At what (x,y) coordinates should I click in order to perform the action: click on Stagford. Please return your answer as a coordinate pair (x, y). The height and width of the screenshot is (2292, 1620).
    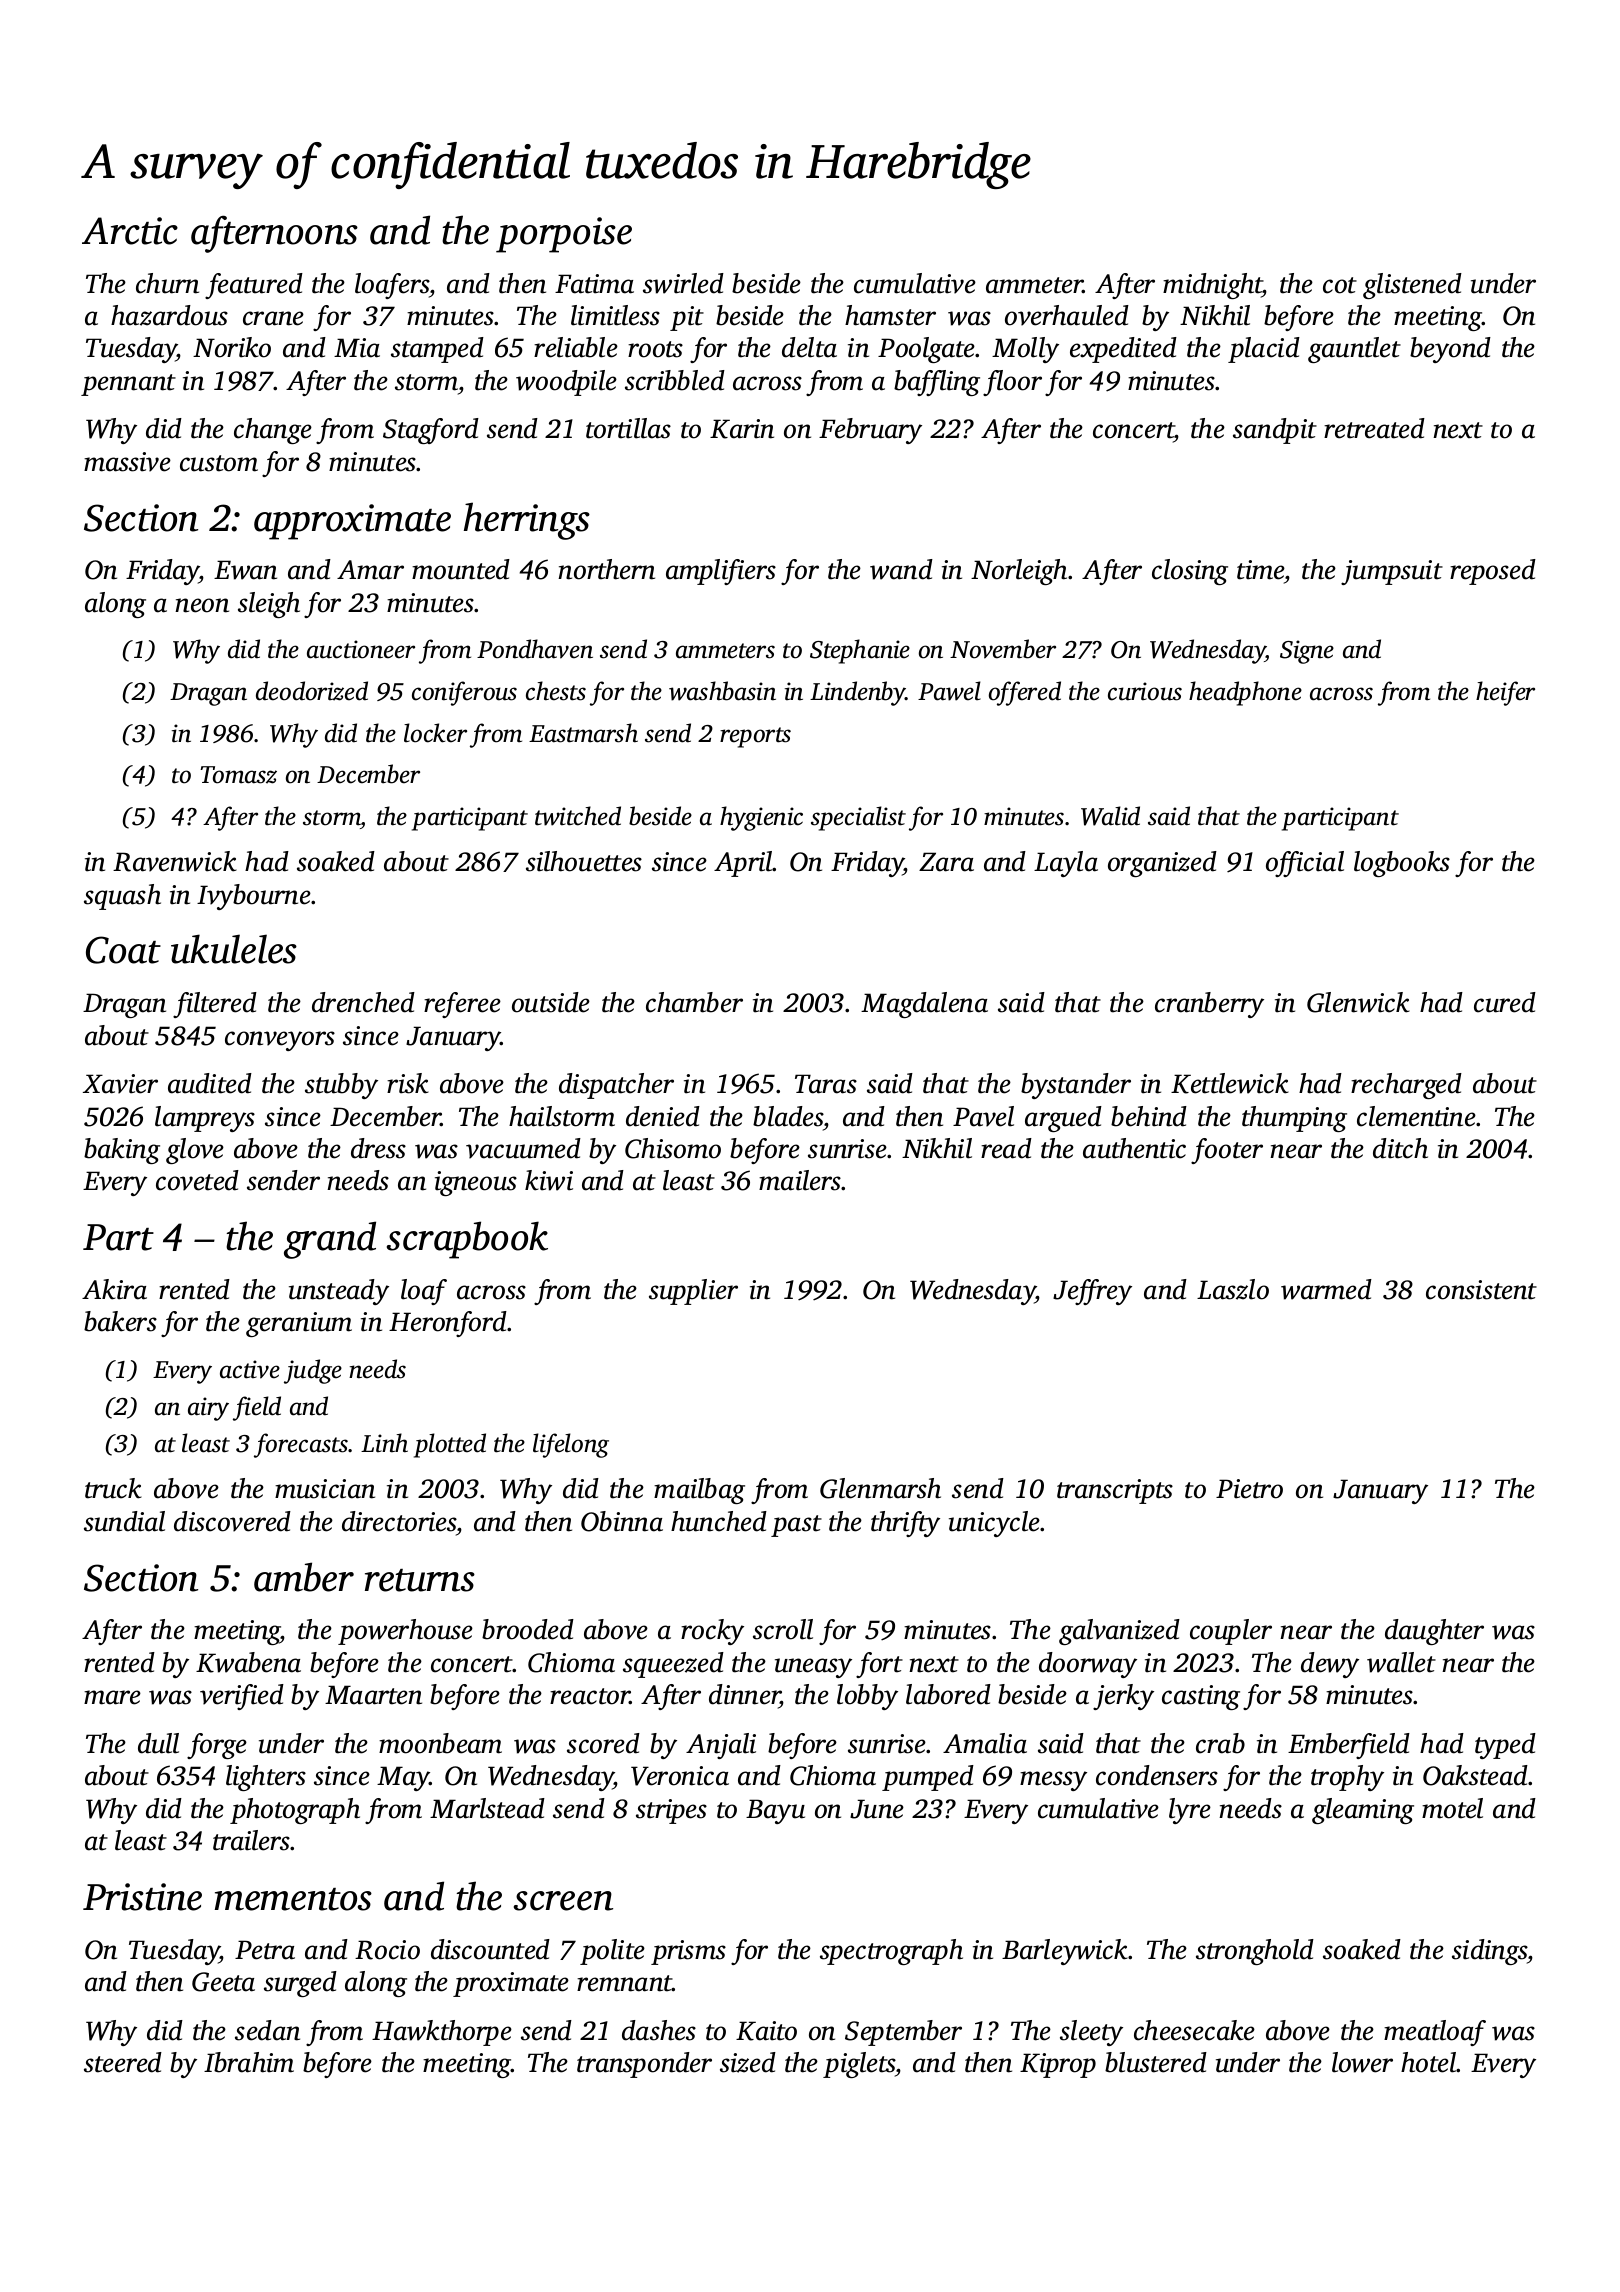
    Looking at the image, I should click on (431, 431).
